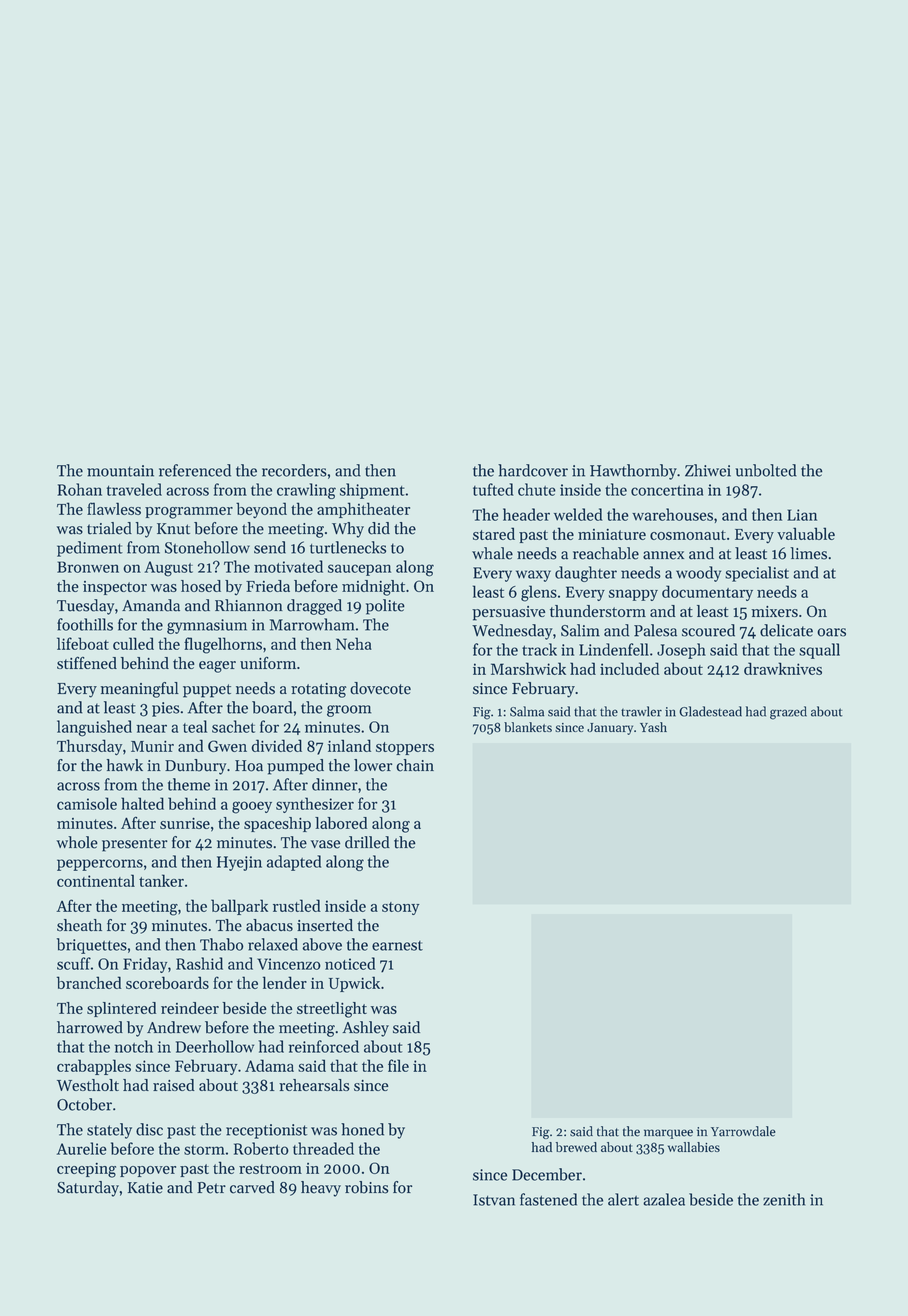 The height and width of the screenshot is (1316, 908). I want to click on carved, so click(252, 1187).
